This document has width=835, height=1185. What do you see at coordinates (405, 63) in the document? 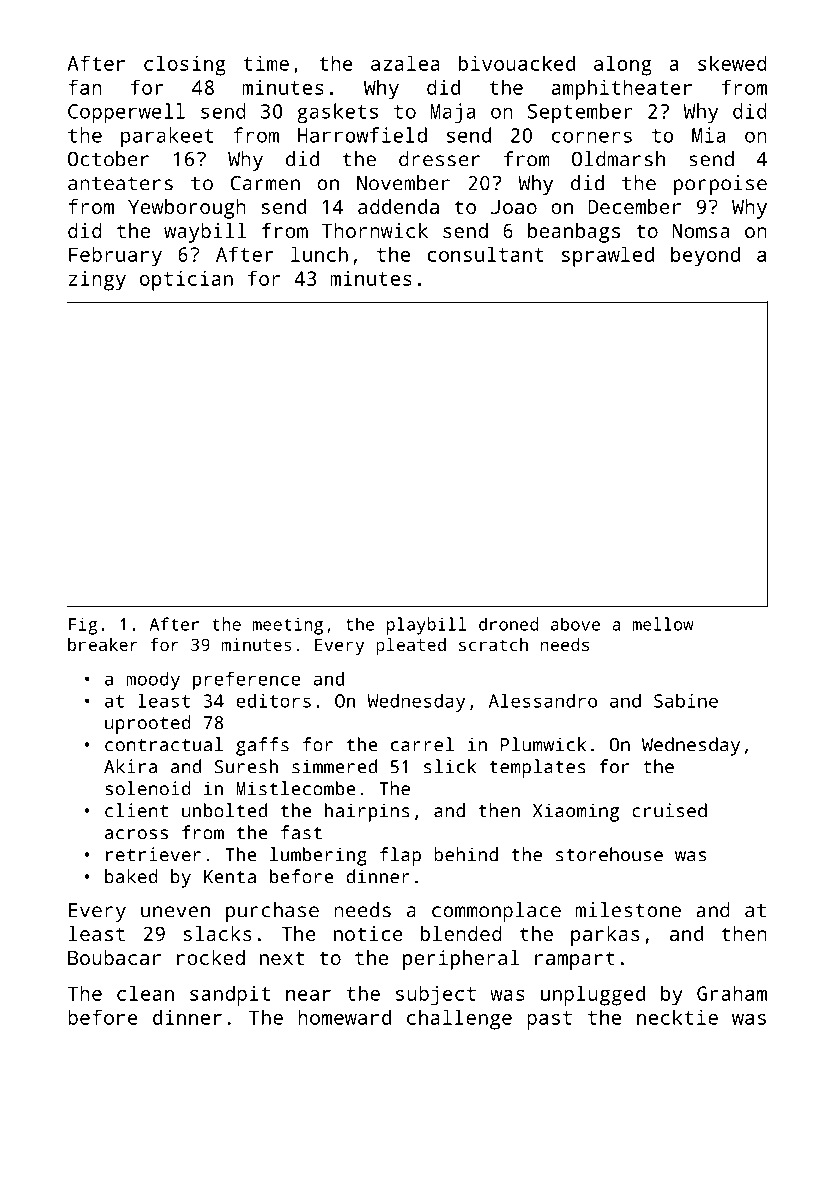
I see `azalea` at bounding box center [405, 63].
